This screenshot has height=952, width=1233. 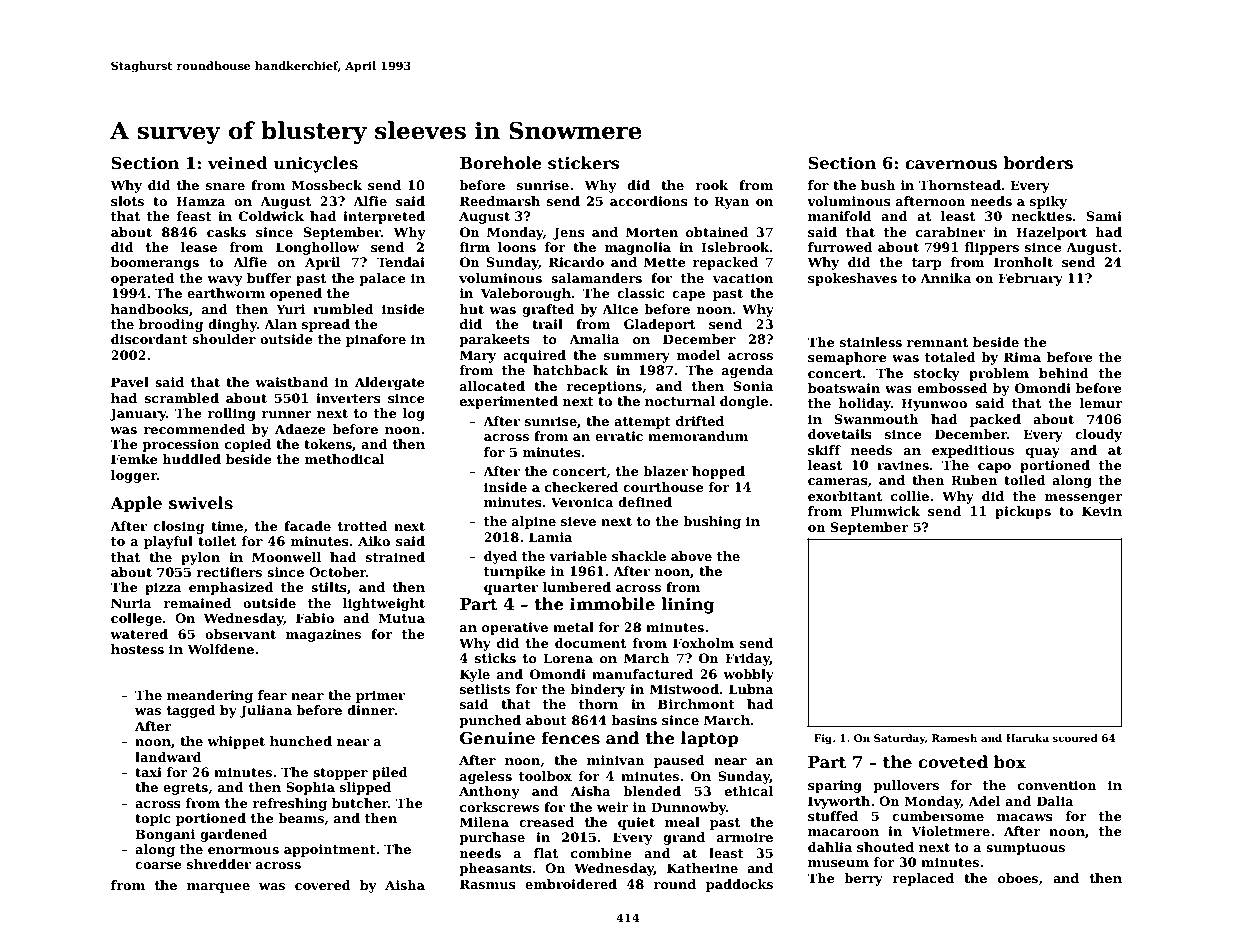 What do you see at coordinates (1023, 512) in the screenshot?
I see `pickups` at bounding box center [1023, 512].
